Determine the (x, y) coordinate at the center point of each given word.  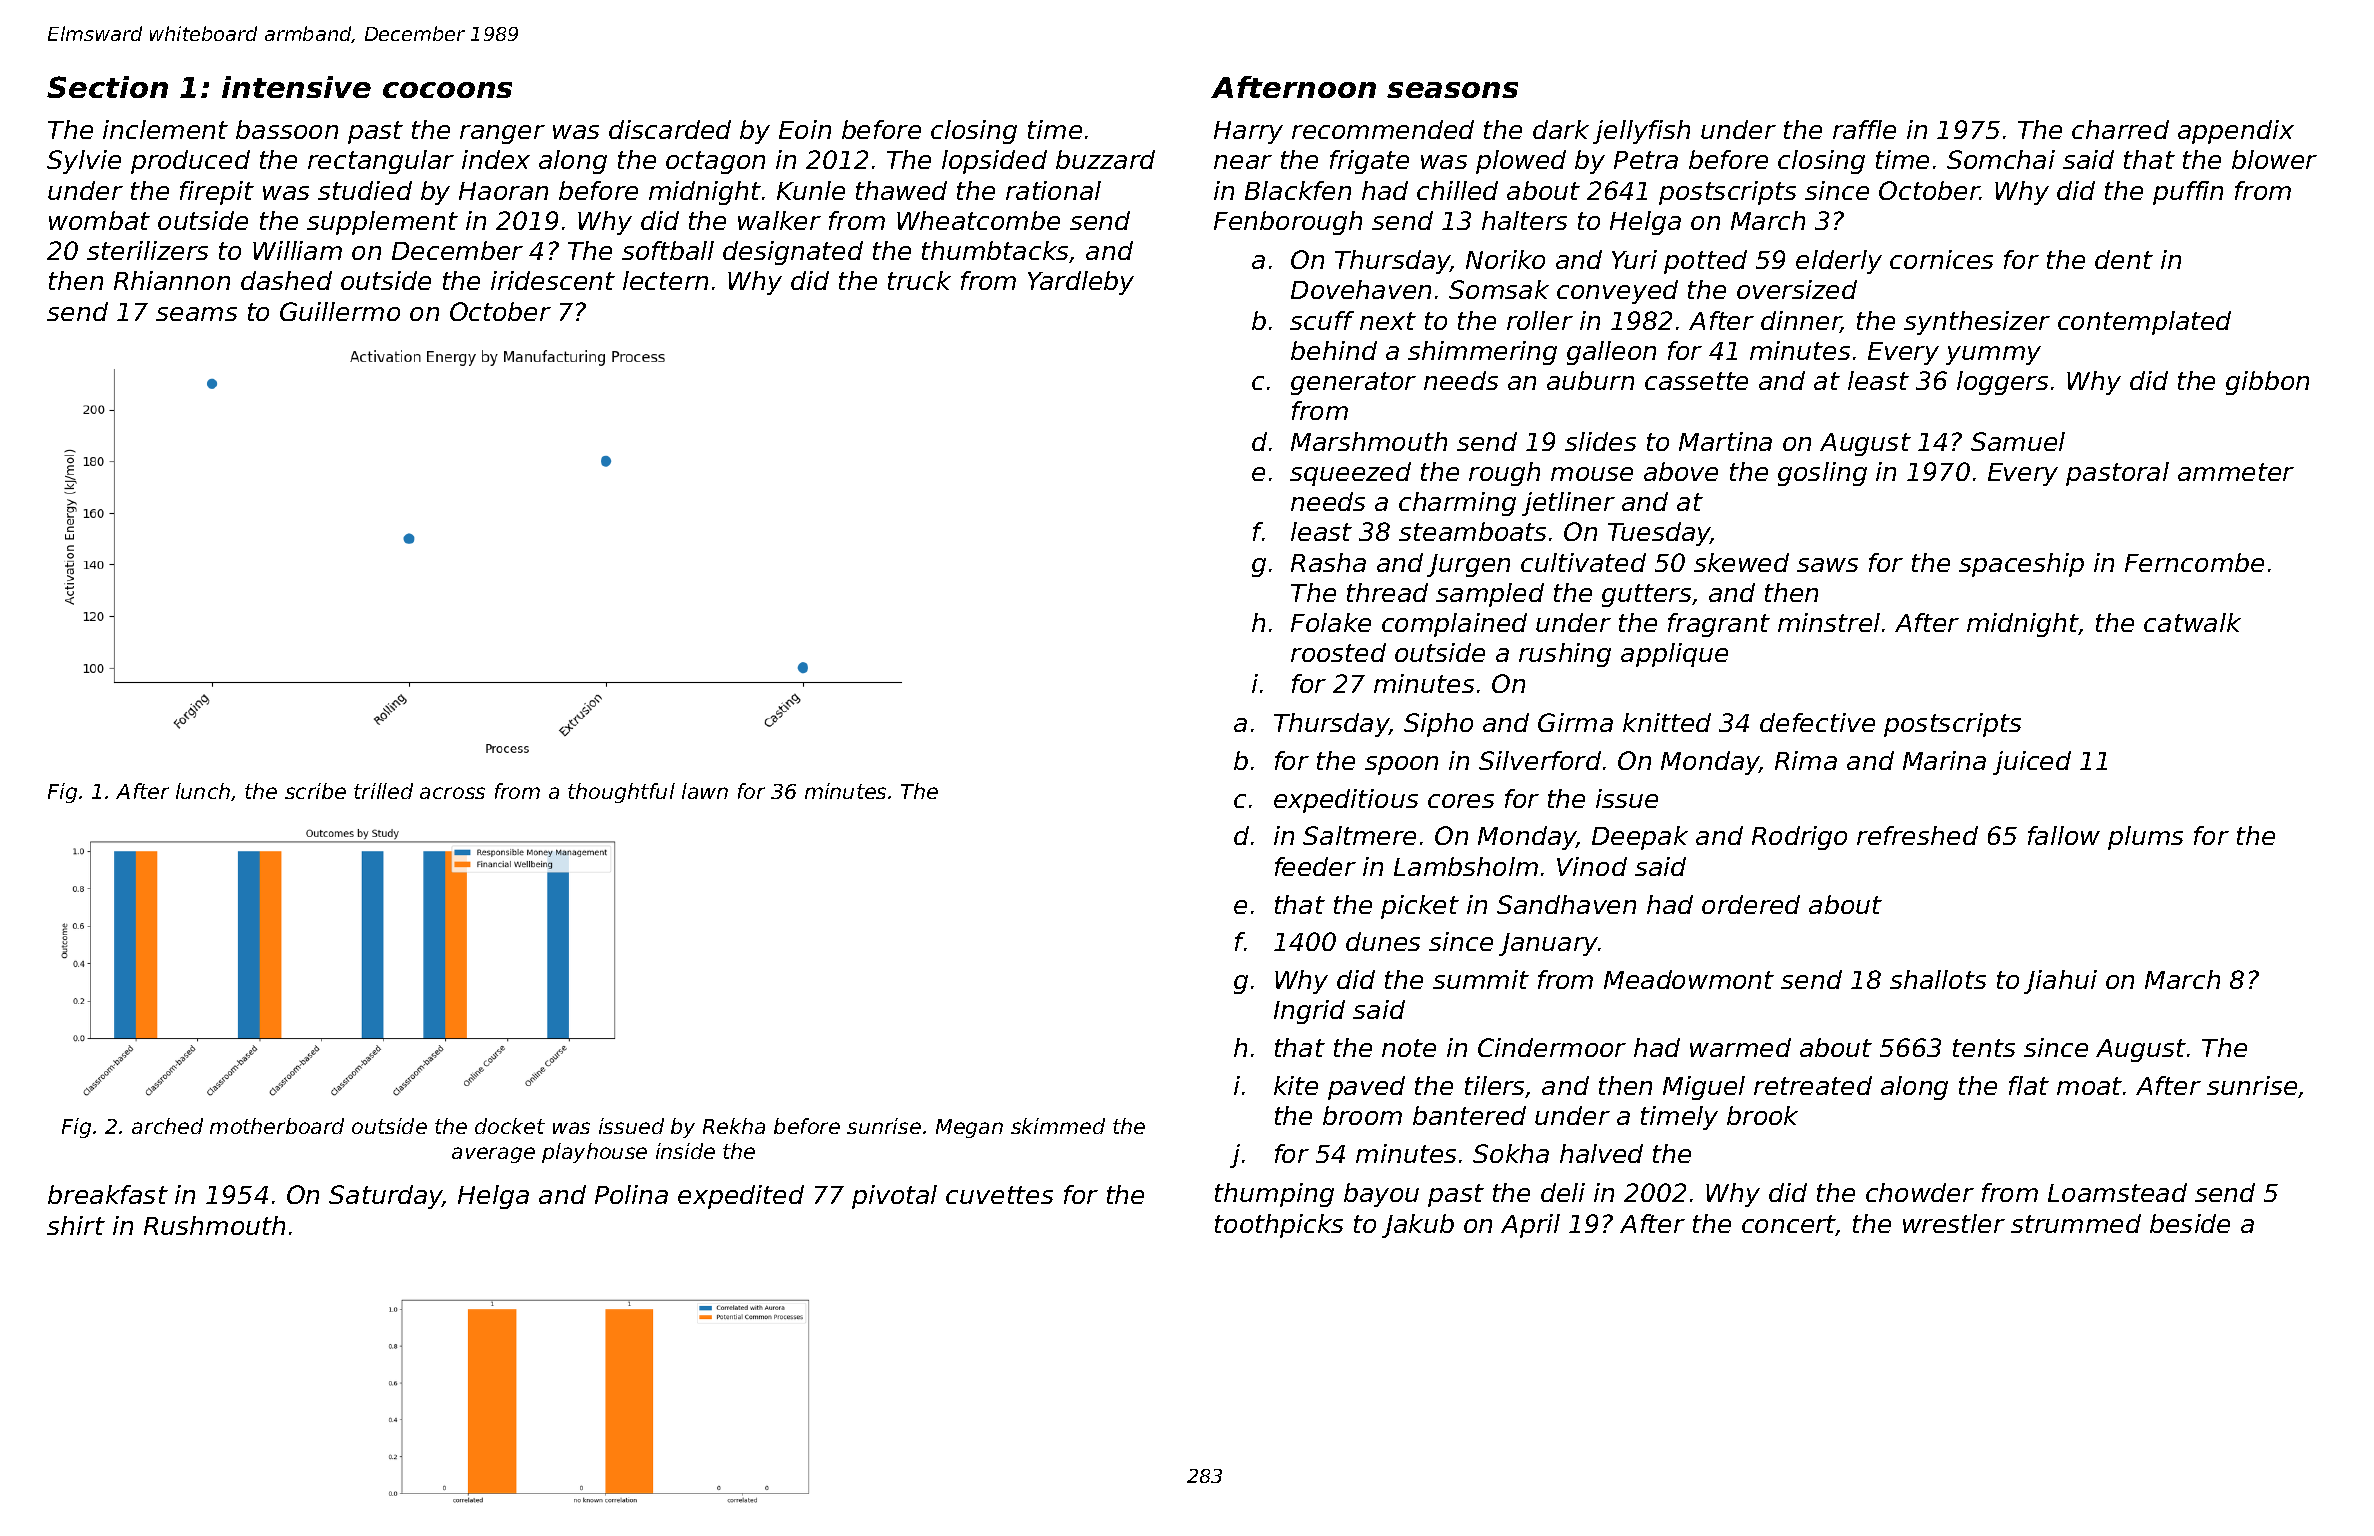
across (452, 793)
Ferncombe (2194, 562)
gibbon (2267, 383)
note (1409, 1048)
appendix (2236, 132)
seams (196, 314)
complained (1454, 625)
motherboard (277, 1126)
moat (2089, 1086)
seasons (1452, 90)
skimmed (1058, 1126)
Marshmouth (1369, 441)
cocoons (447, 90)
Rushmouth (214, 1225)
